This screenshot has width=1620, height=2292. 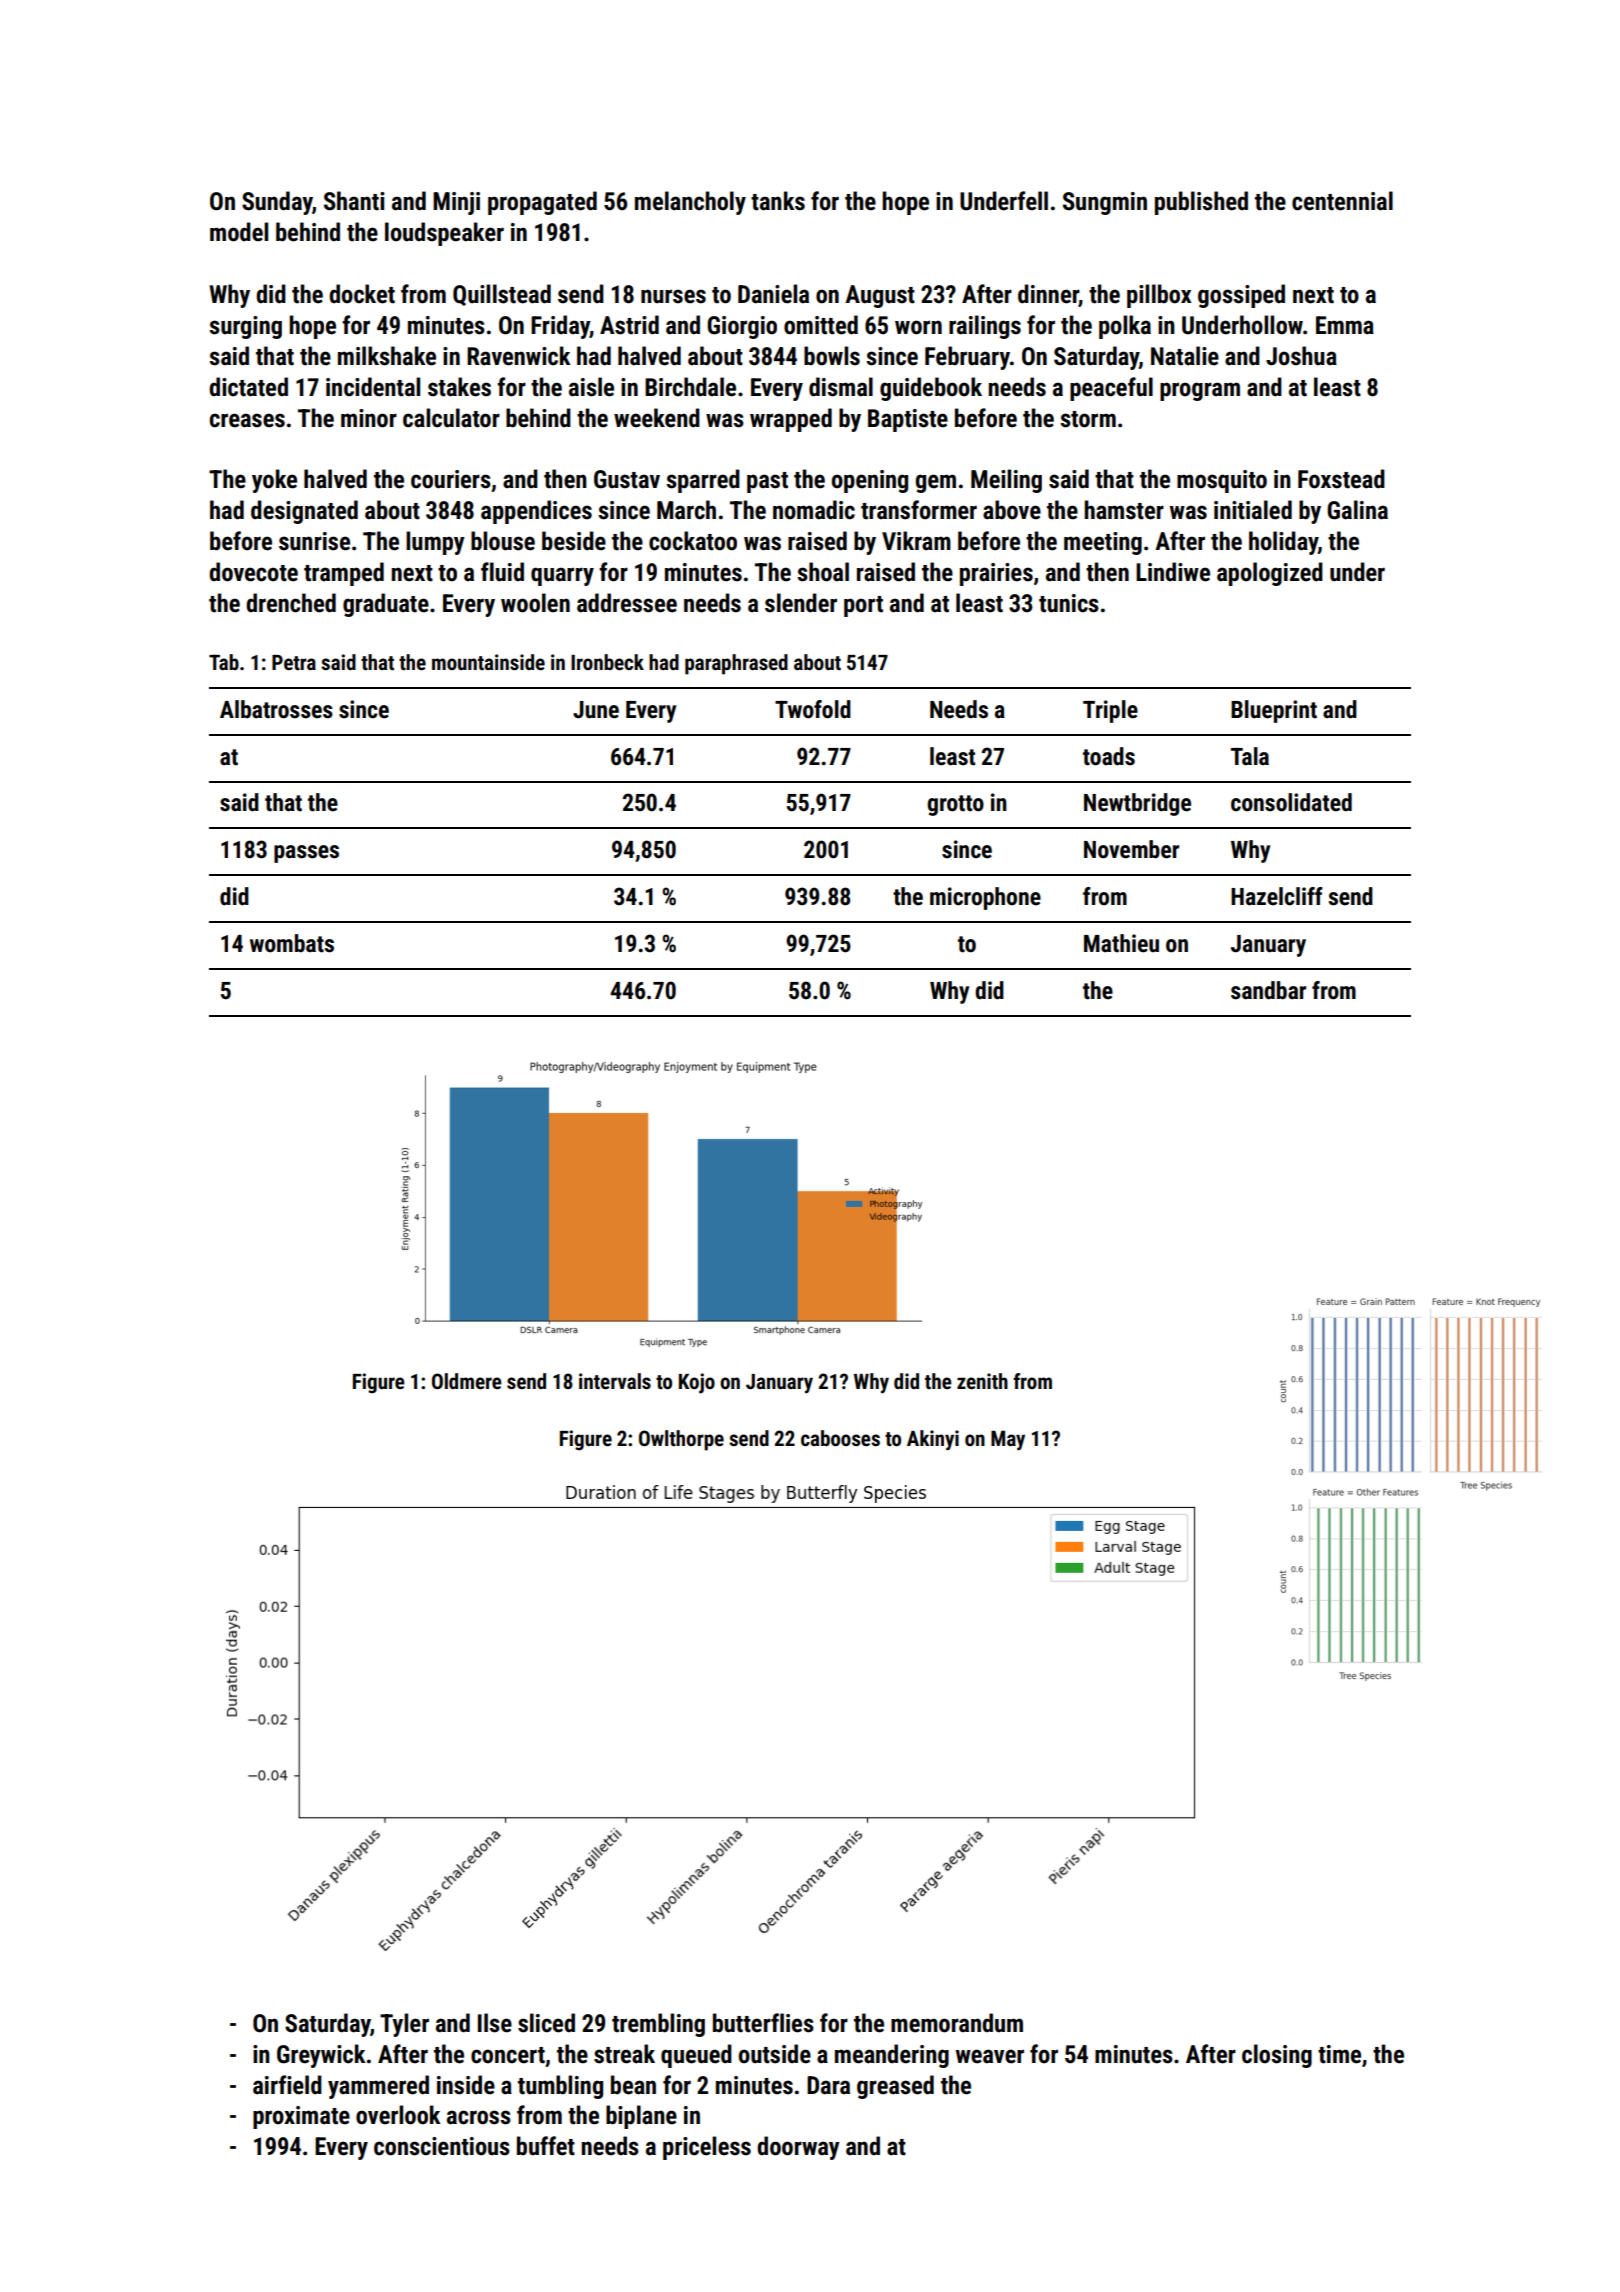 I want to click on microphone, so click(x=985, y=898).
